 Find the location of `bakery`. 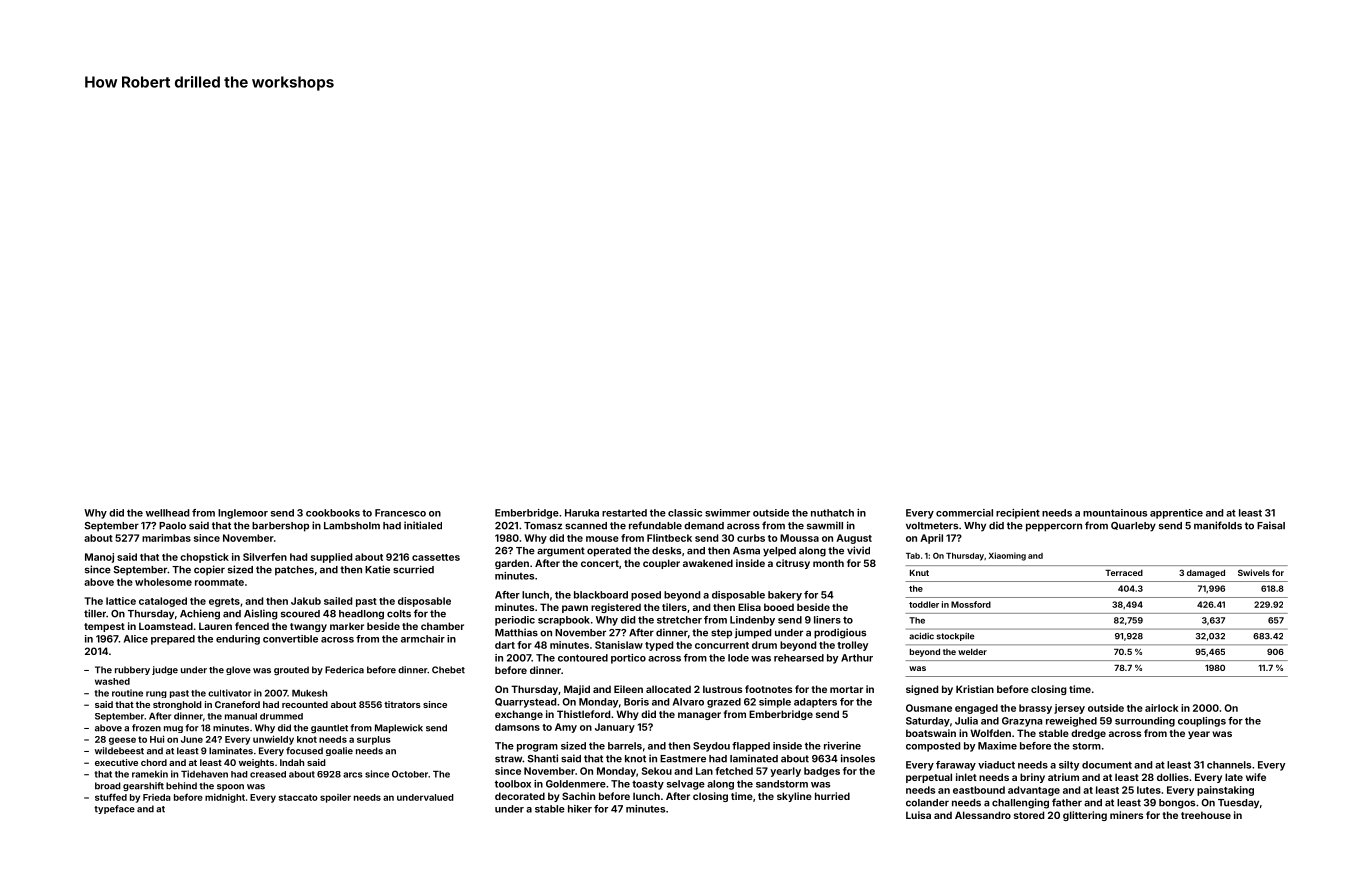

bakery is located at coordinates (785, 596).
